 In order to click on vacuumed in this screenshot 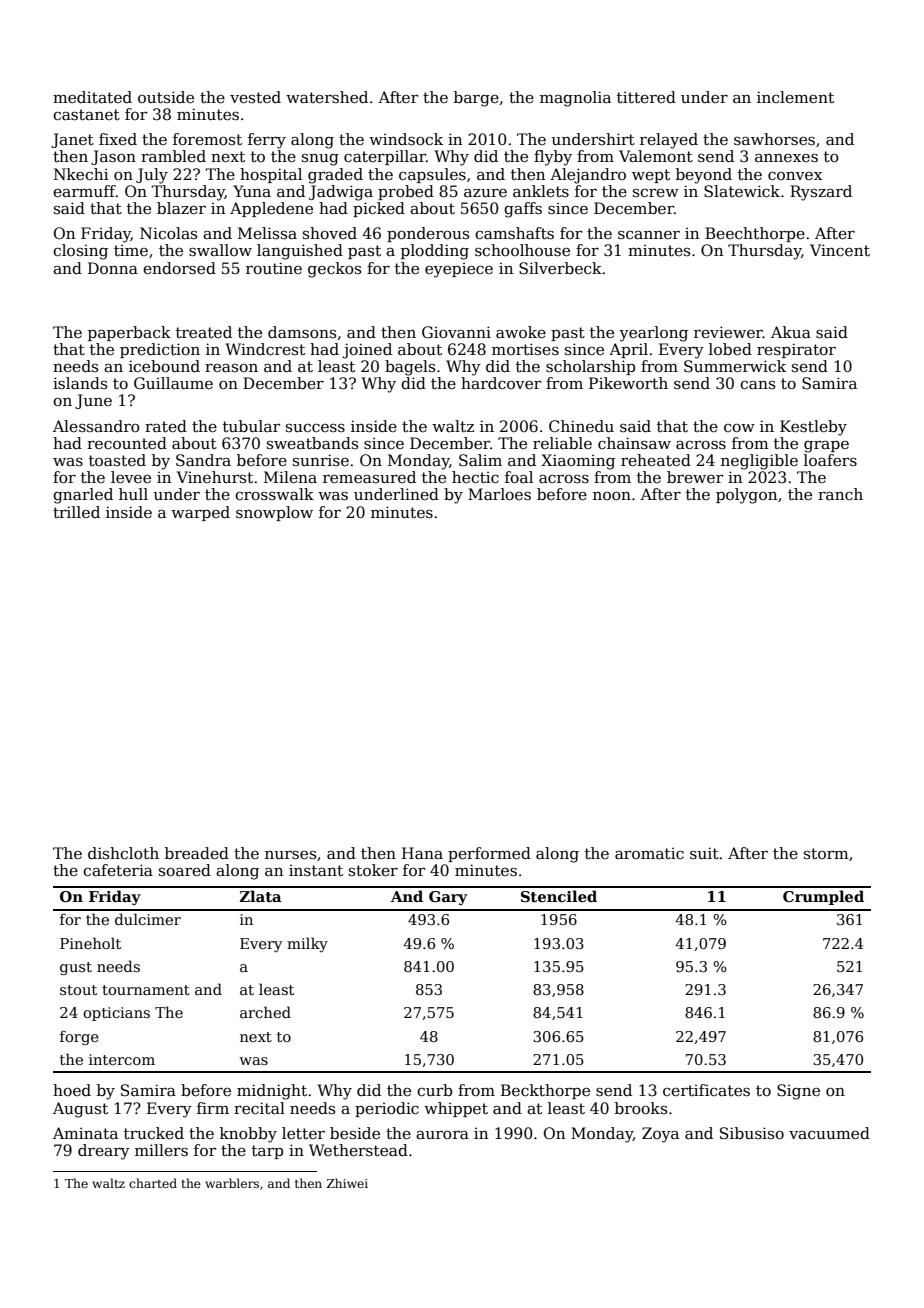, I will do `click(829, 1133)`.
